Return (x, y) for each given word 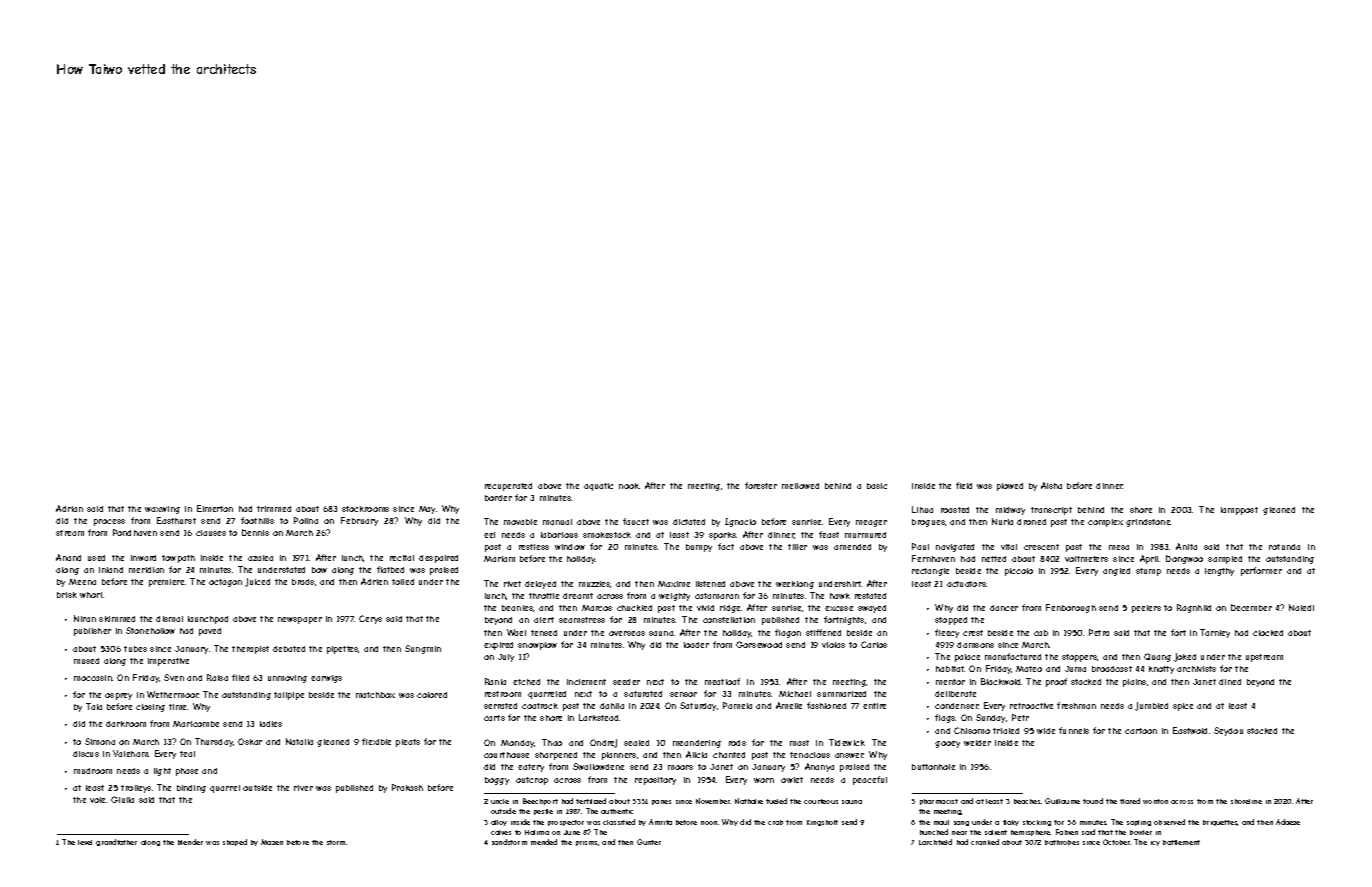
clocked (1268, 633)
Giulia (122, 799)
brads (303, 582)
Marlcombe (196, 724)
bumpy (699, 548)
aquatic (598, 487)
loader (696, 645)
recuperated (508, 487)
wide (1046, 731)
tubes (135, 649)
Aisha (1051, 485)
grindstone (1148, 523)
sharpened (556, 756)
